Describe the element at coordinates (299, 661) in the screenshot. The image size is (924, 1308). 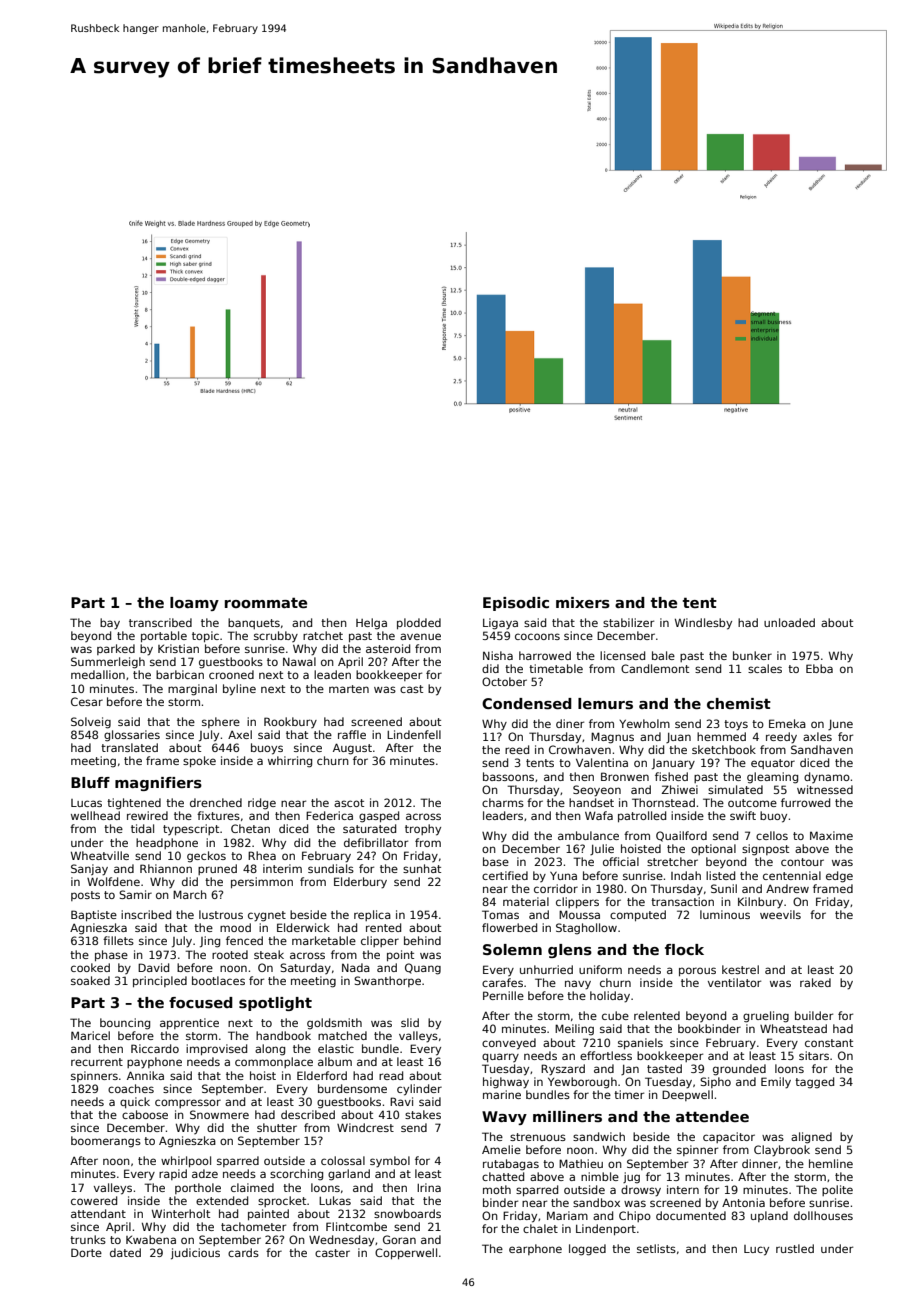
I see `Nawal` at that location.
